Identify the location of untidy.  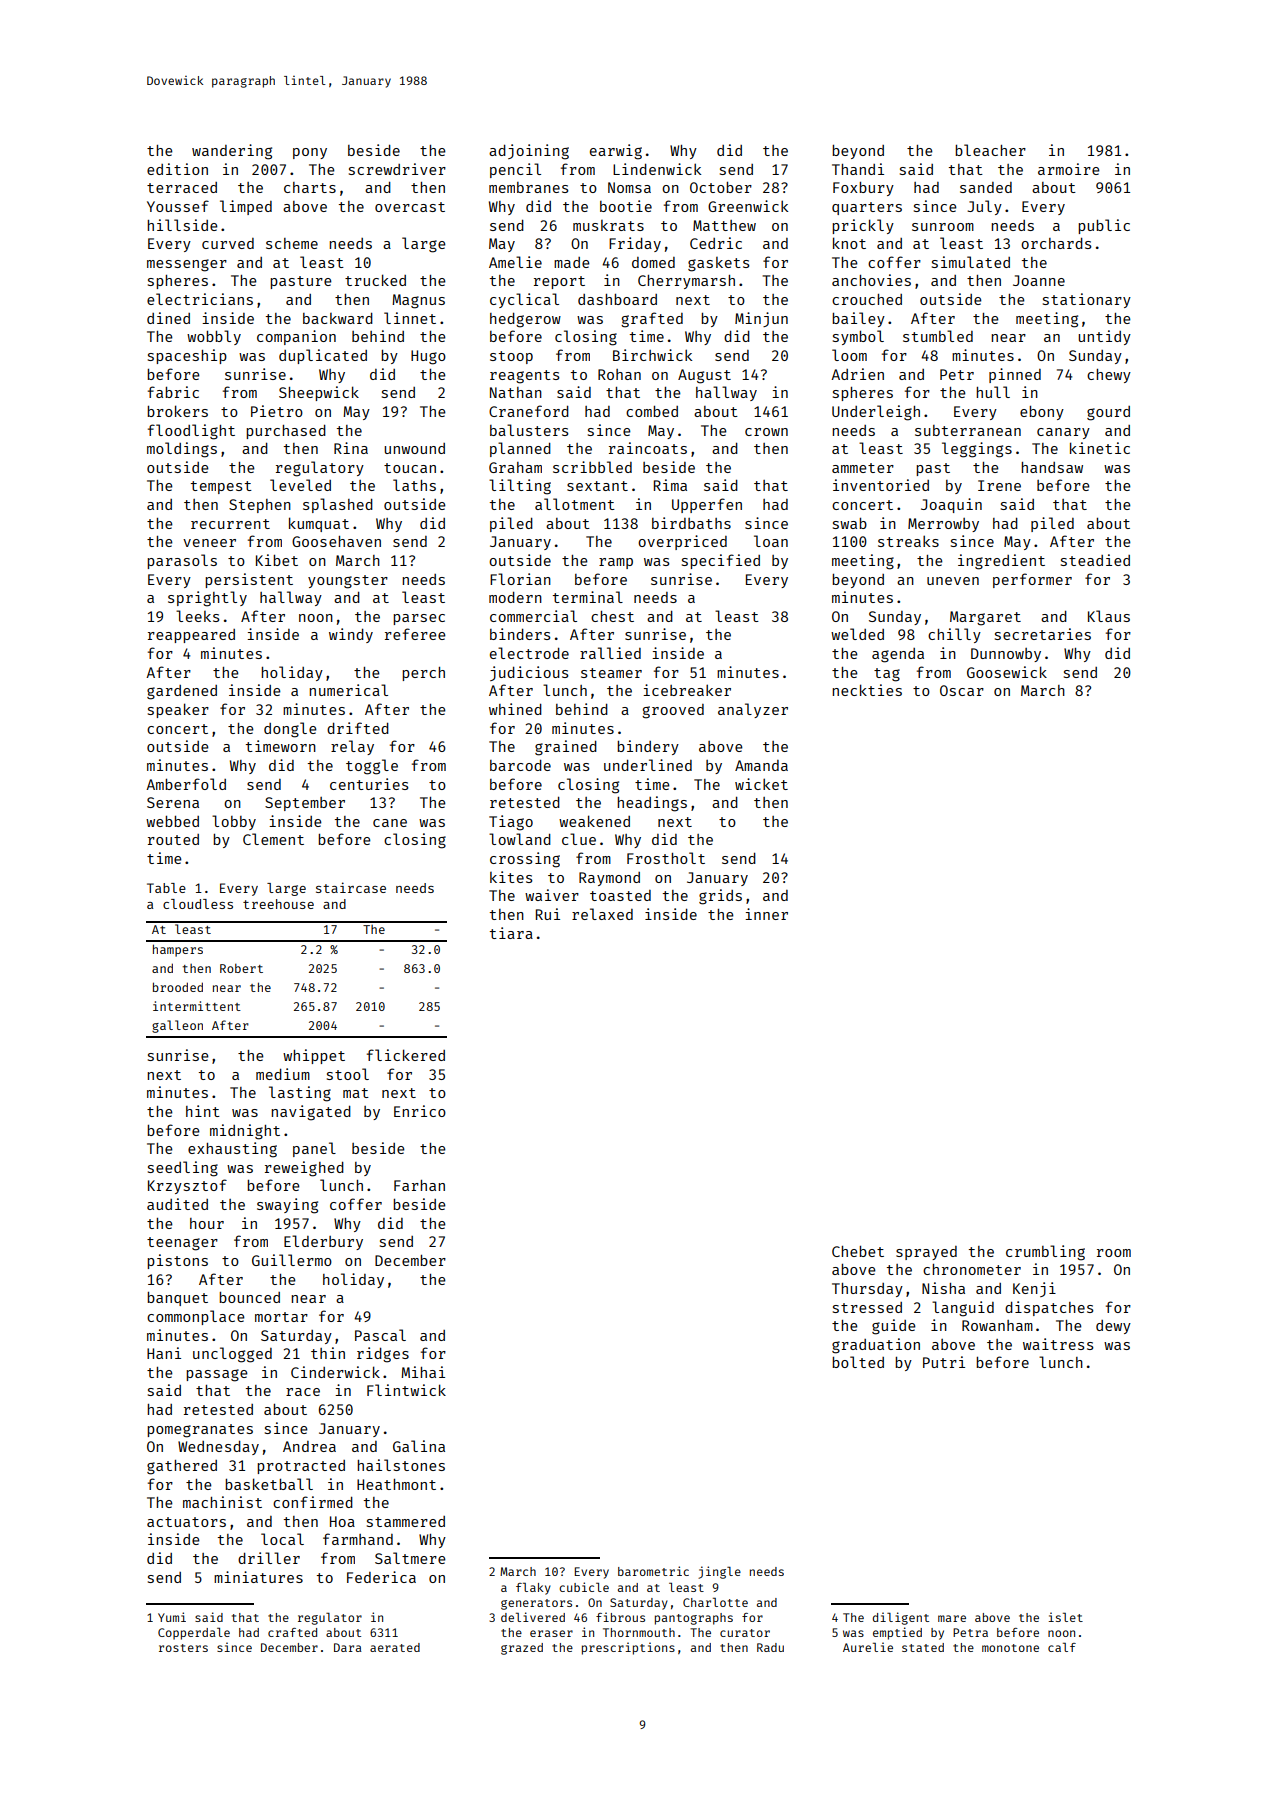
(1104, 337).
